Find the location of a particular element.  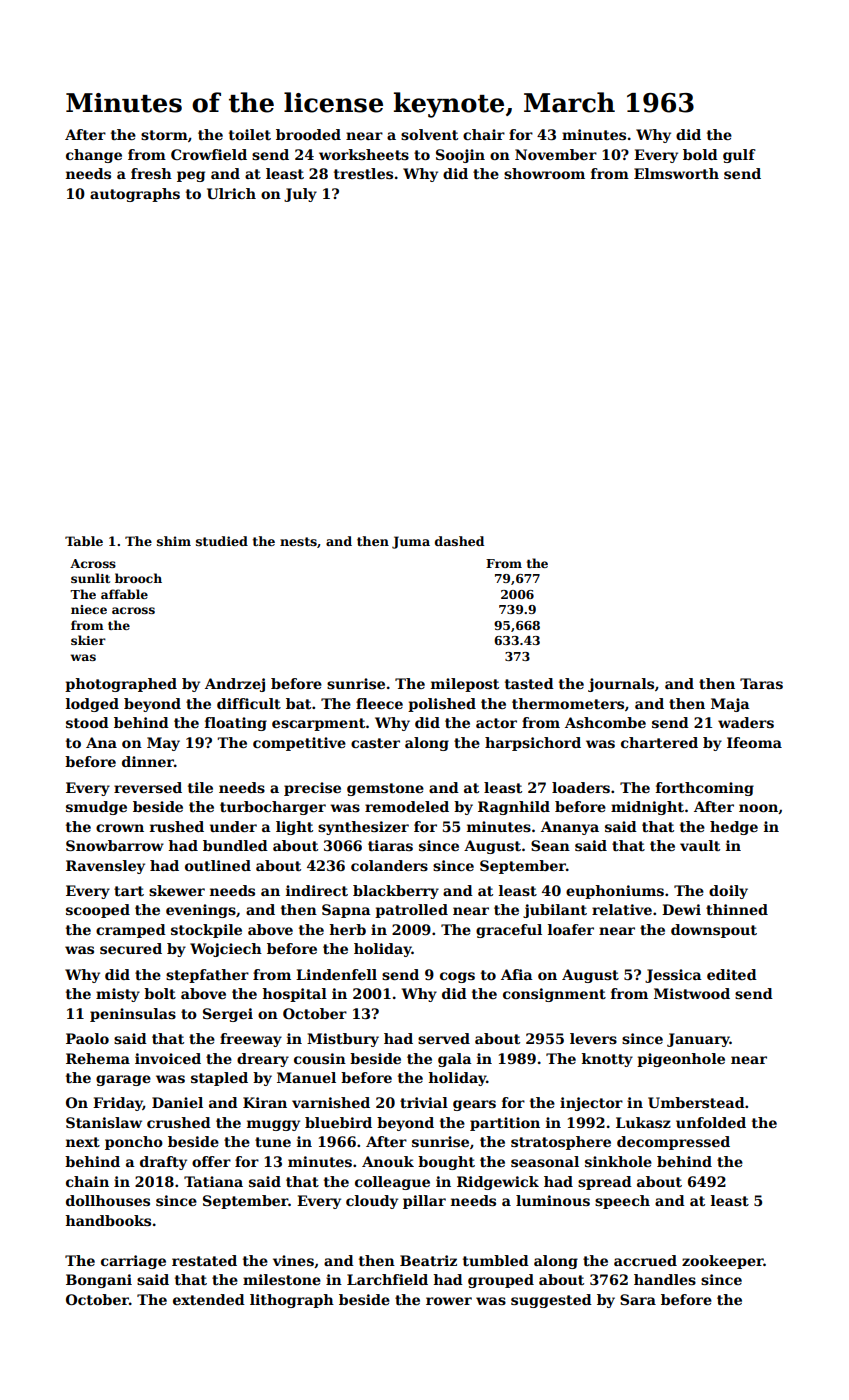

tumbled is located at coordinates (496, 1260).
